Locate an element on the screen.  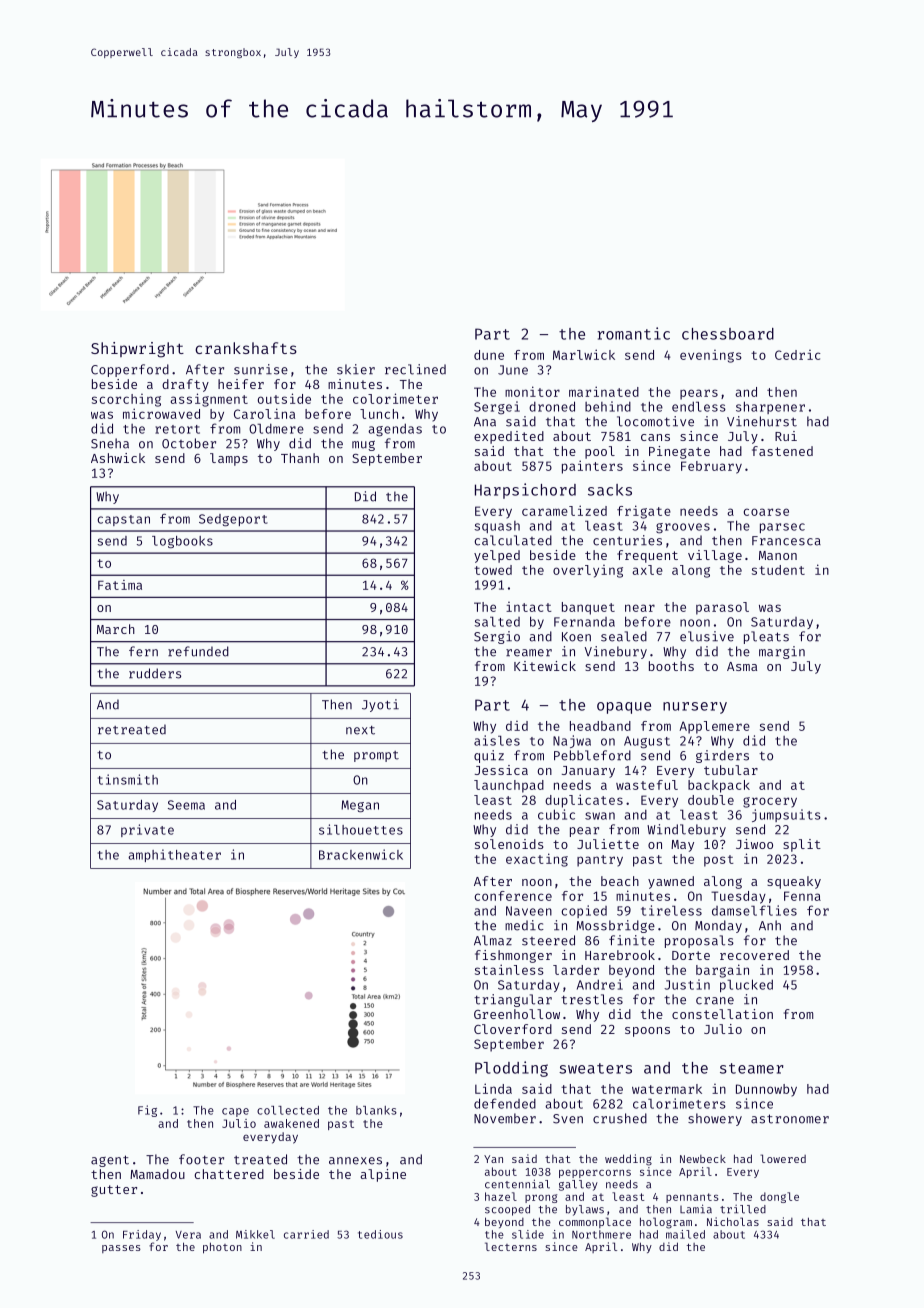
blanks is located at coordinates (376, 1110).
